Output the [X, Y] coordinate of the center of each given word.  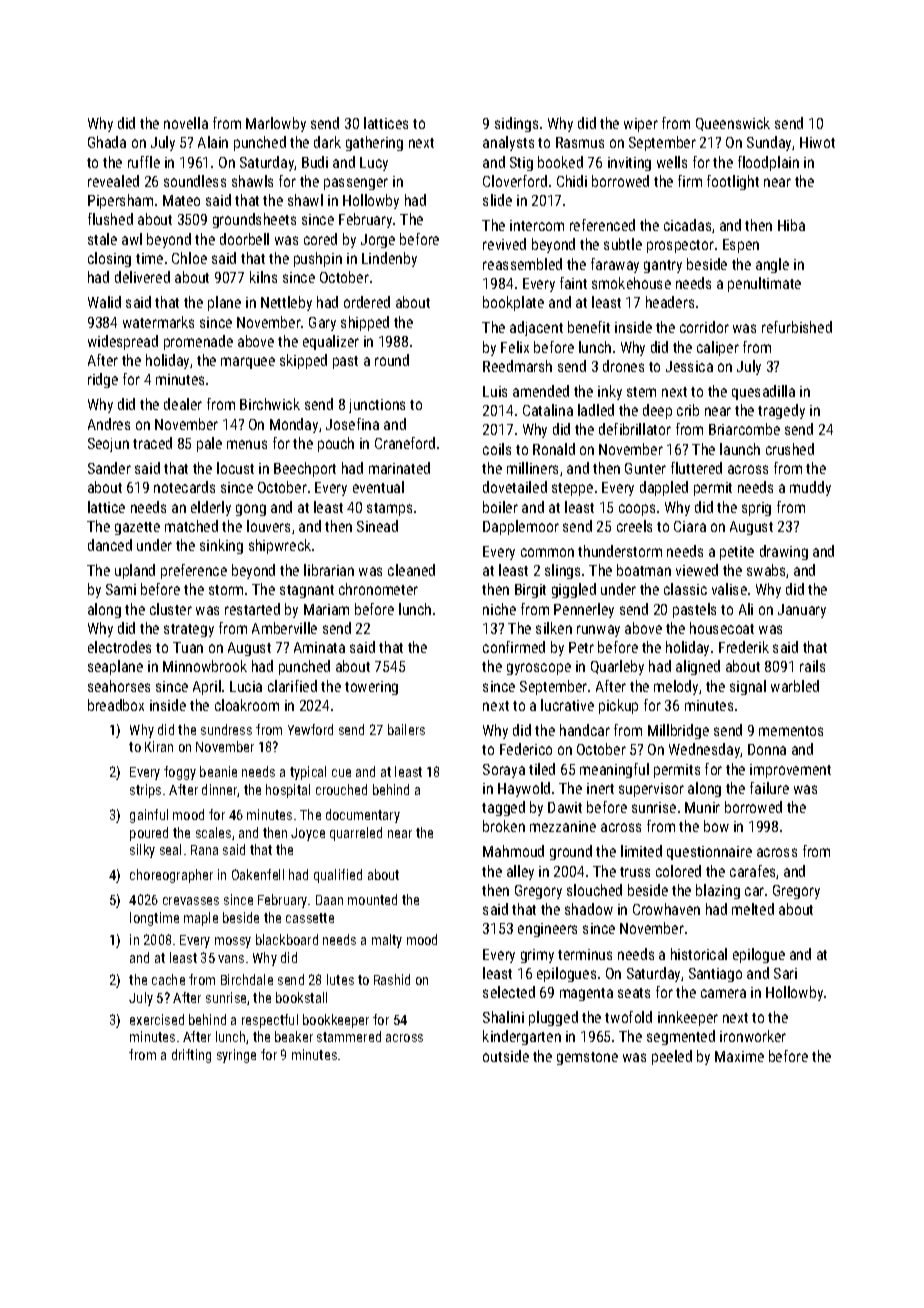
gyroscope [539, 669]
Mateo [181, 200]
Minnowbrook [205, 666]
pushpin [318, 259]
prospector [680, 246]
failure [769, 788]
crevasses [191, 901]
